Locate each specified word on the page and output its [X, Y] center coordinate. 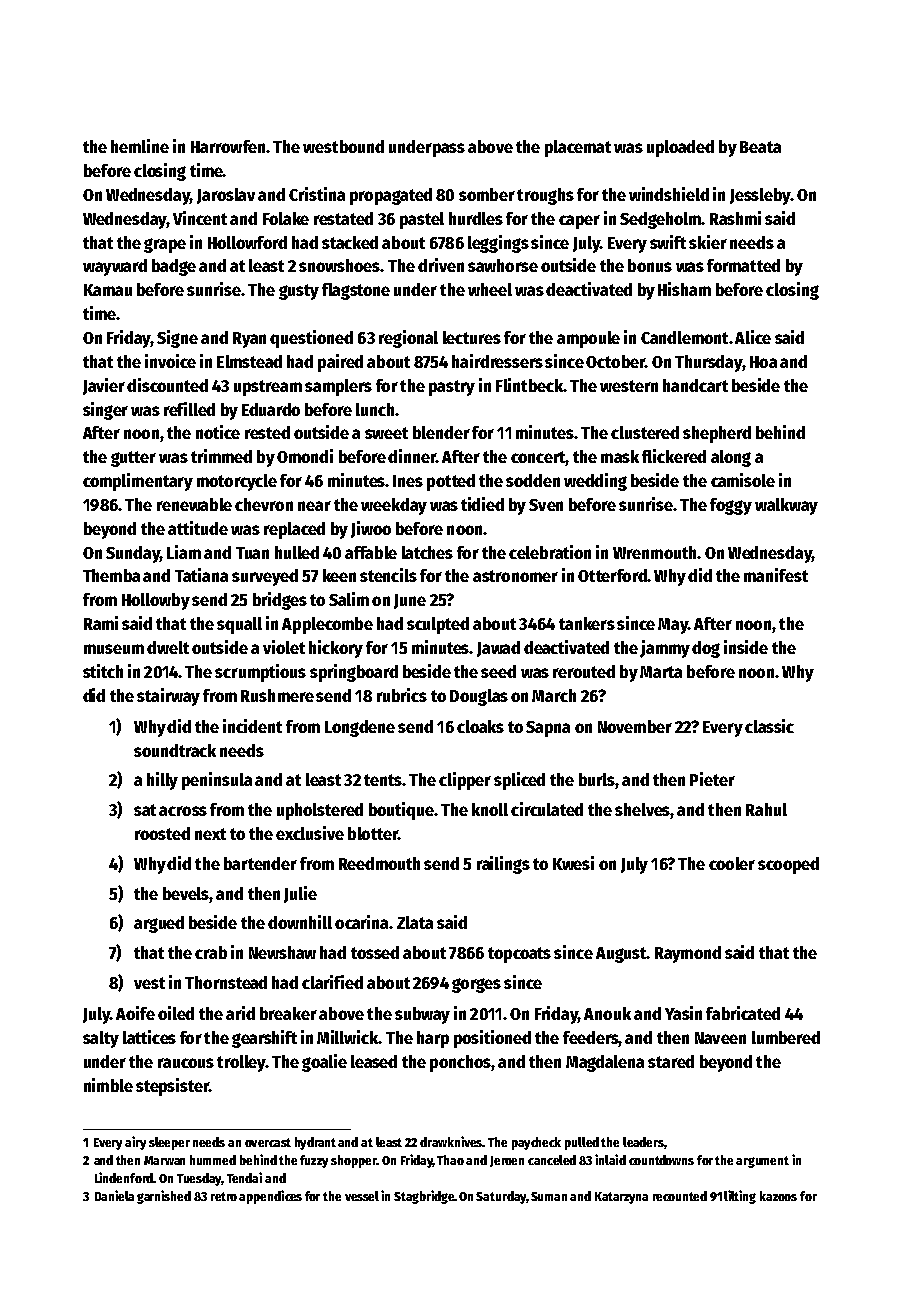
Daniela [114, 1195]
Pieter [712, 779]
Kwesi [573, 863]
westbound [343, 146]
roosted [162, 833]
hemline [140, 146]
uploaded [680, 148]
